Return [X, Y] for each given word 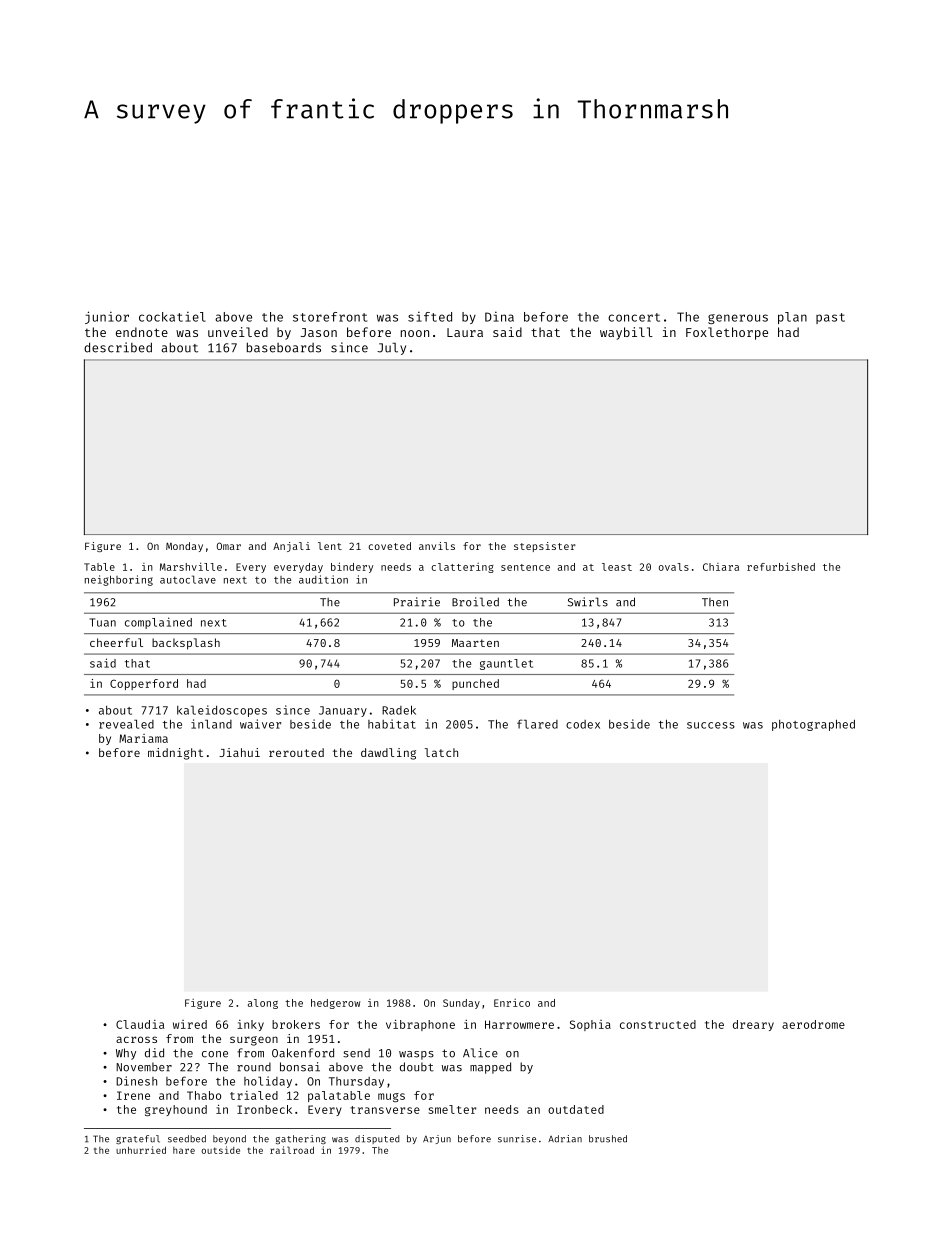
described [118, 347]
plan [792, 318]
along [263, 1004]
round [254, 1067]
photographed [813, 725]
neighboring [119, 580]
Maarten [475, 643]
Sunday [461, 1004]
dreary [753, 1025]
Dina [499, 317]
